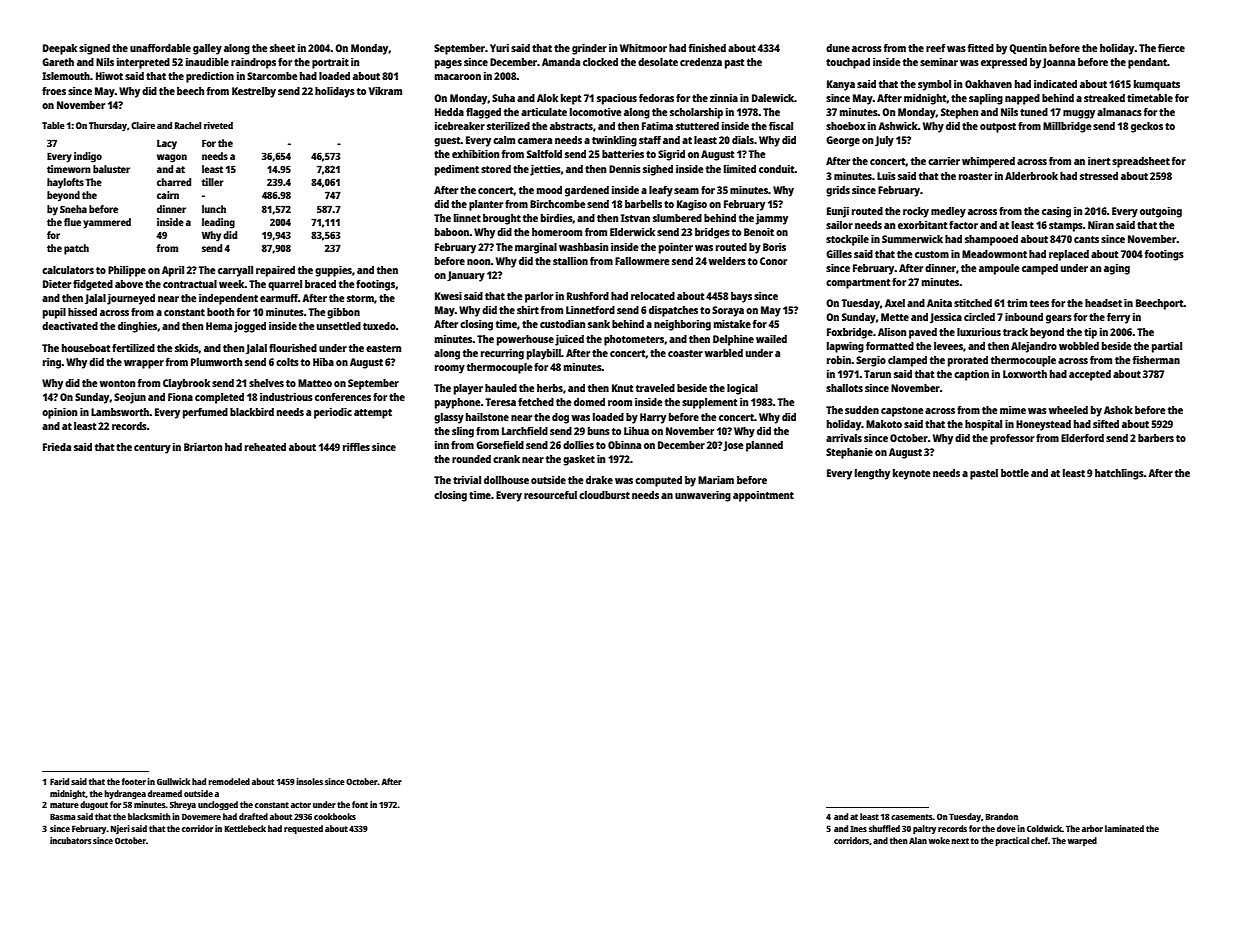 The height and width of the screenshot is (952, 1233). What do you see at coordinates (499, 48) in the screenshot?
I see `Yuri` at bounding box center [499, 48].
